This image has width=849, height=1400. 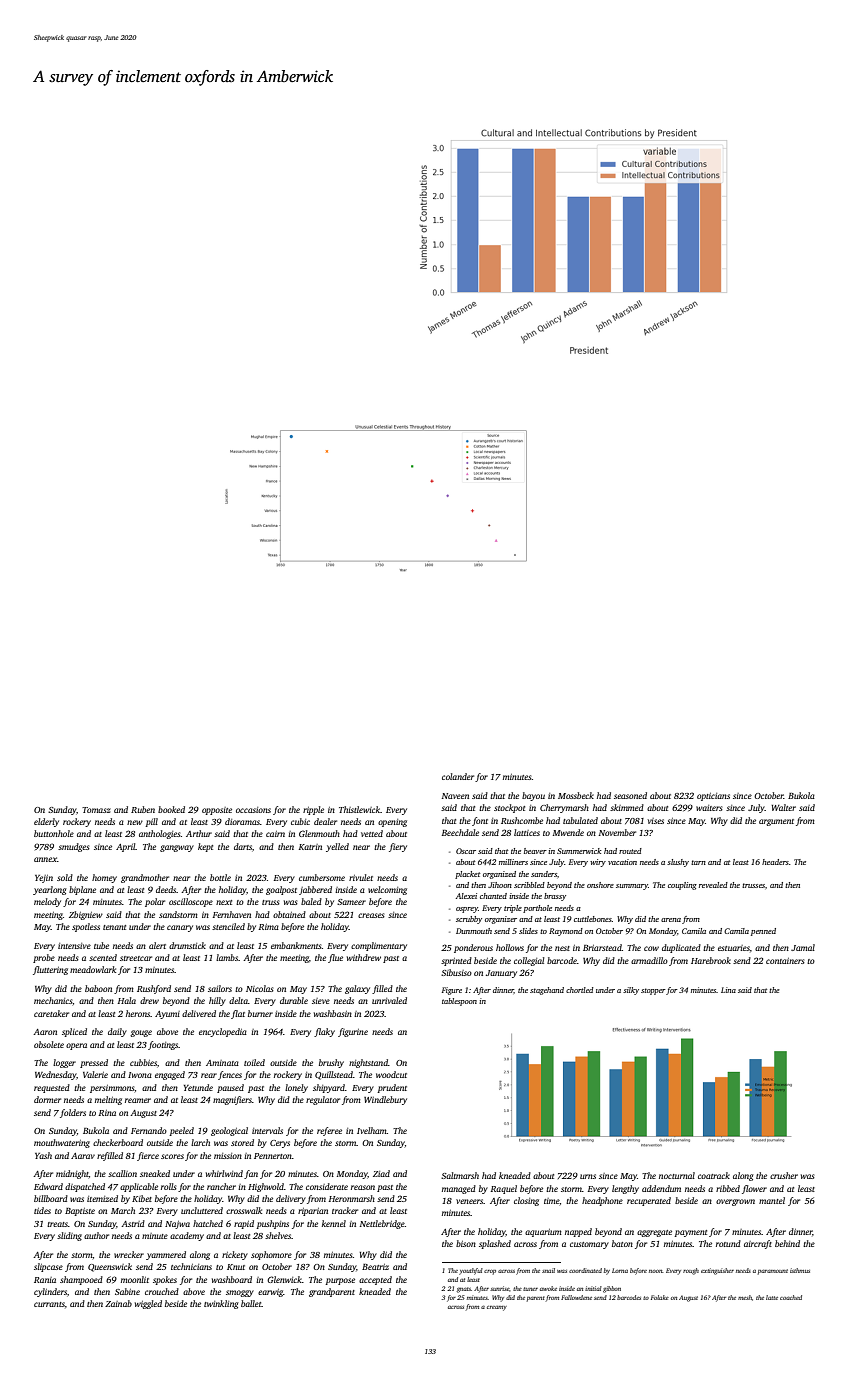 What do you see at coordinates (138, 1100) in the image?
I see `reamer` at bounding box center [138, 1100].
